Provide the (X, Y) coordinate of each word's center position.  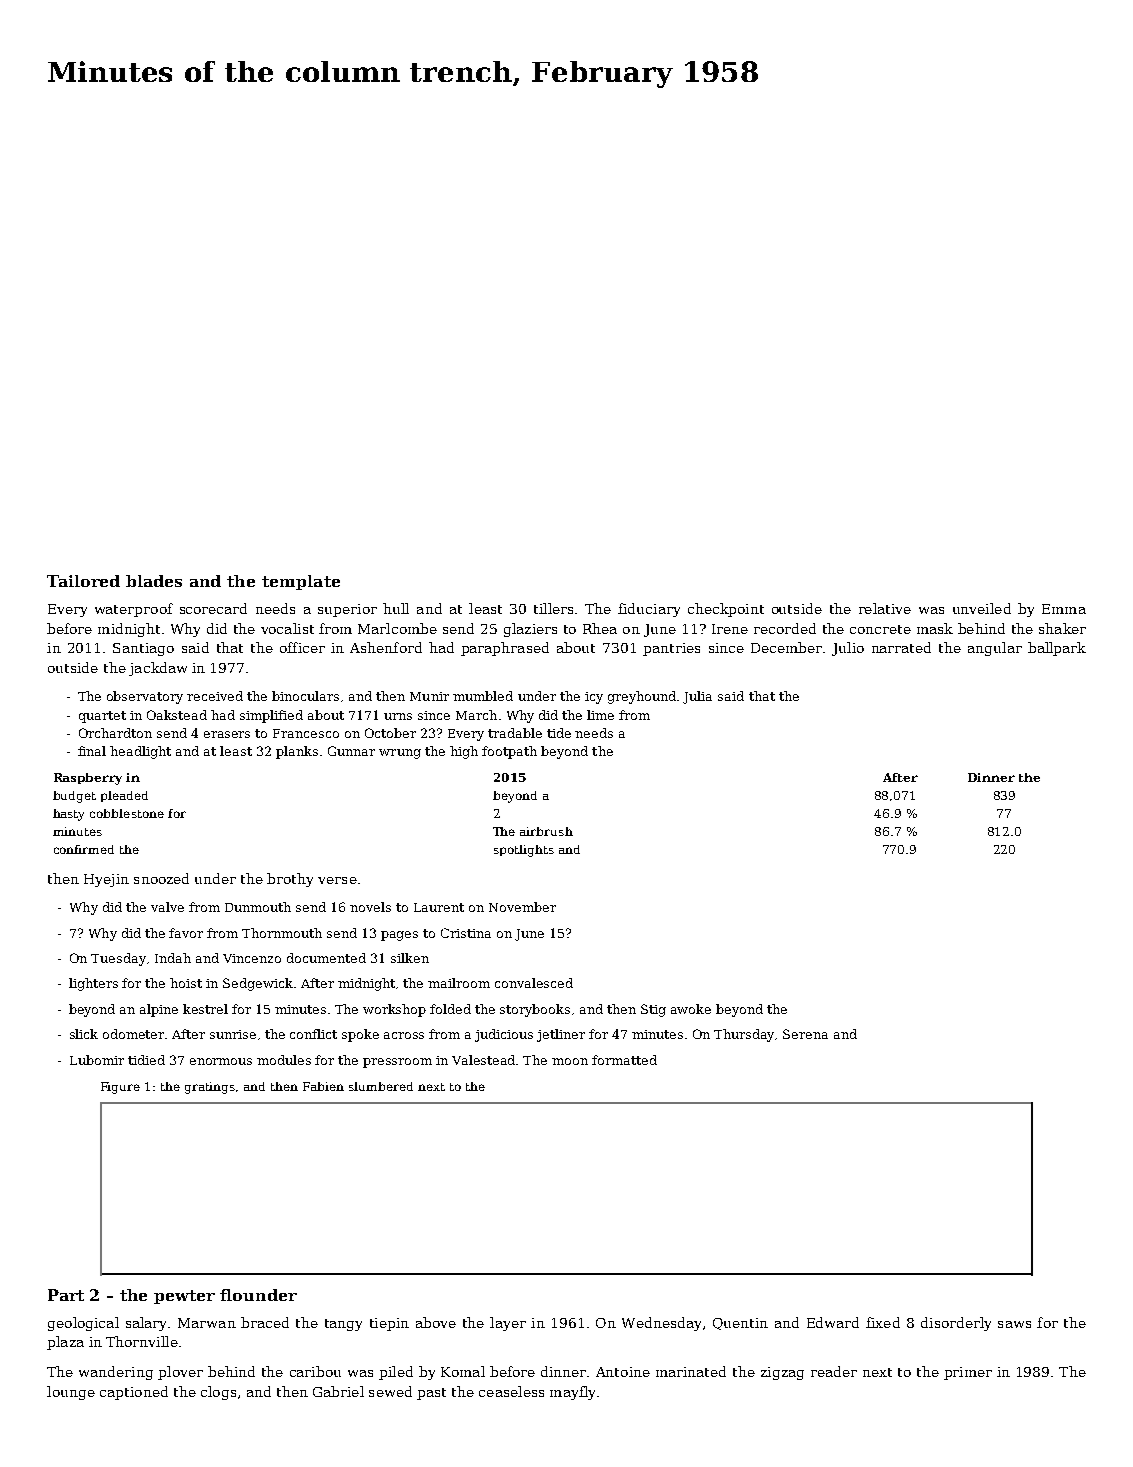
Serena (805, 1034)
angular (995, 649)
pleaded (124, 796)
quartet (102, 717)
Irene (730, 629)
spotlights (524, 851)
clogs (218, 1393)
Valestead (484, 1060)
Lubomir (97, 1060)
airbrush (546, 831)
